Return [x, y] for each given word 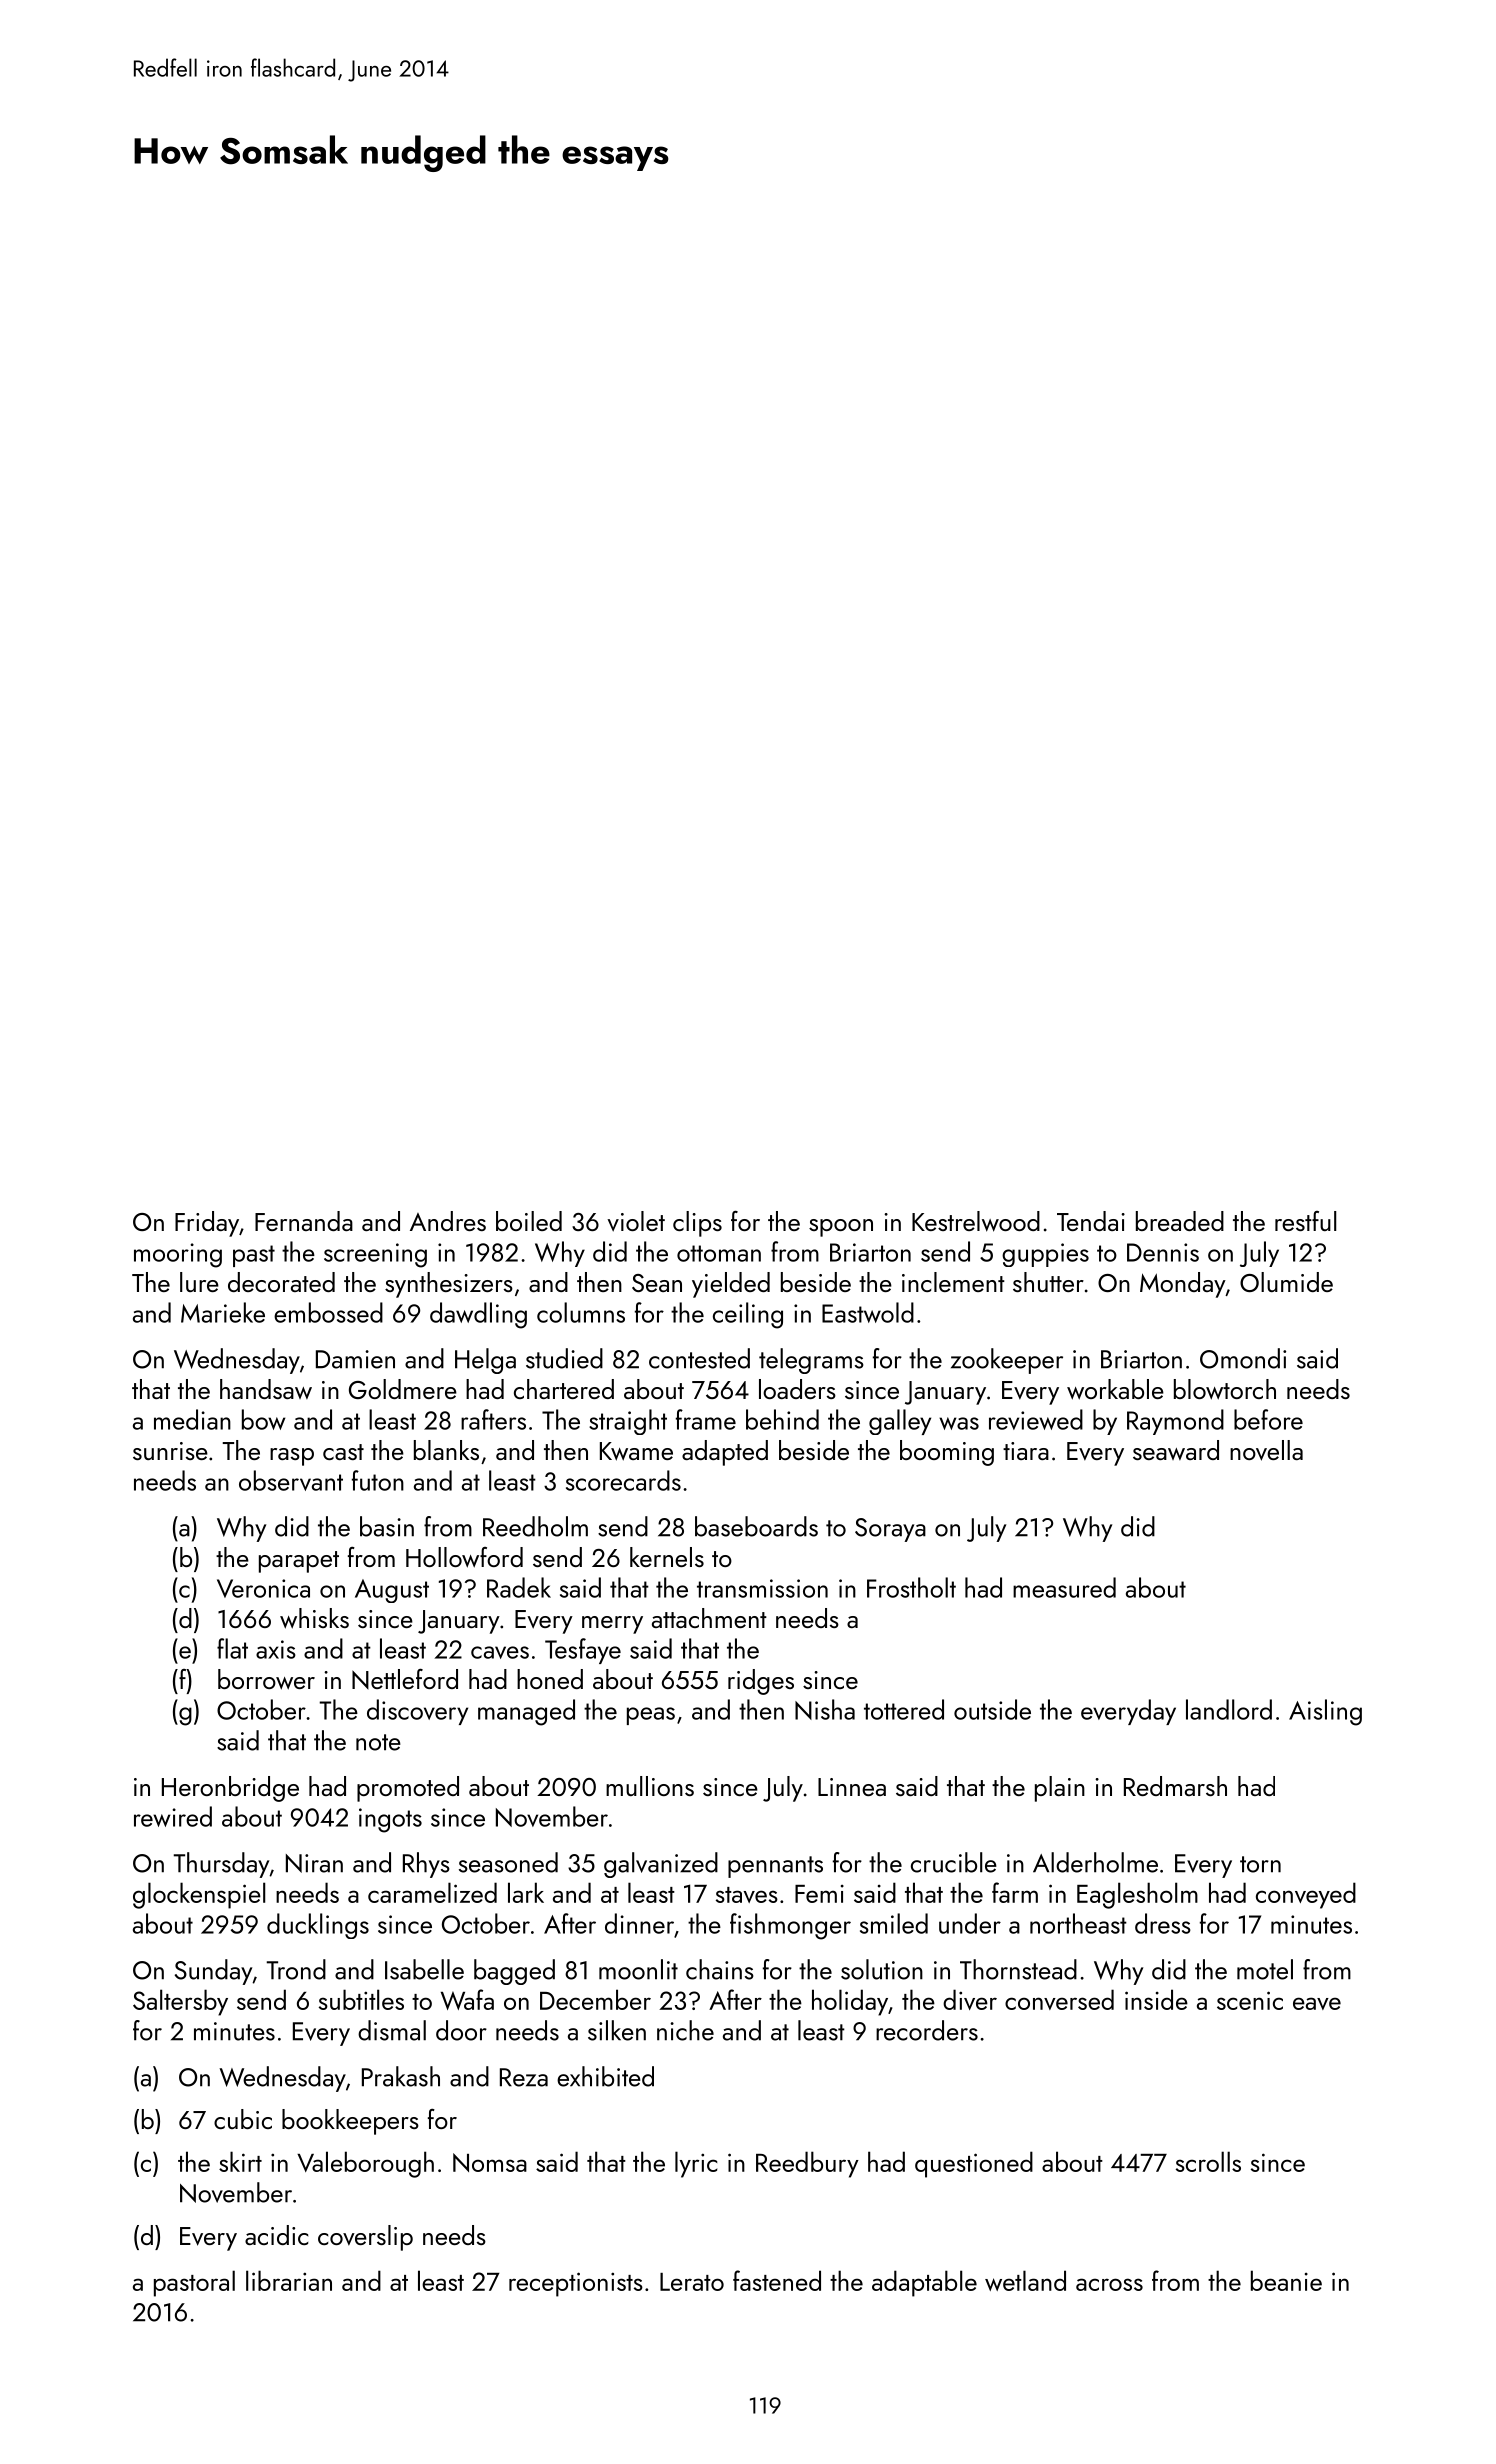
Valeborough [365, 2164]
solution [882, 1969]
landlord [1229, 1709]
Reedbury [807, 2164]
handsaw [266, 1389]
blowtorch [1225, 1389]
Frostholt [911, 1587]
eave [1317, 2003]
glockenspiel [199, 1895]
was [959, 1423]
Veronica [263, 1588]
